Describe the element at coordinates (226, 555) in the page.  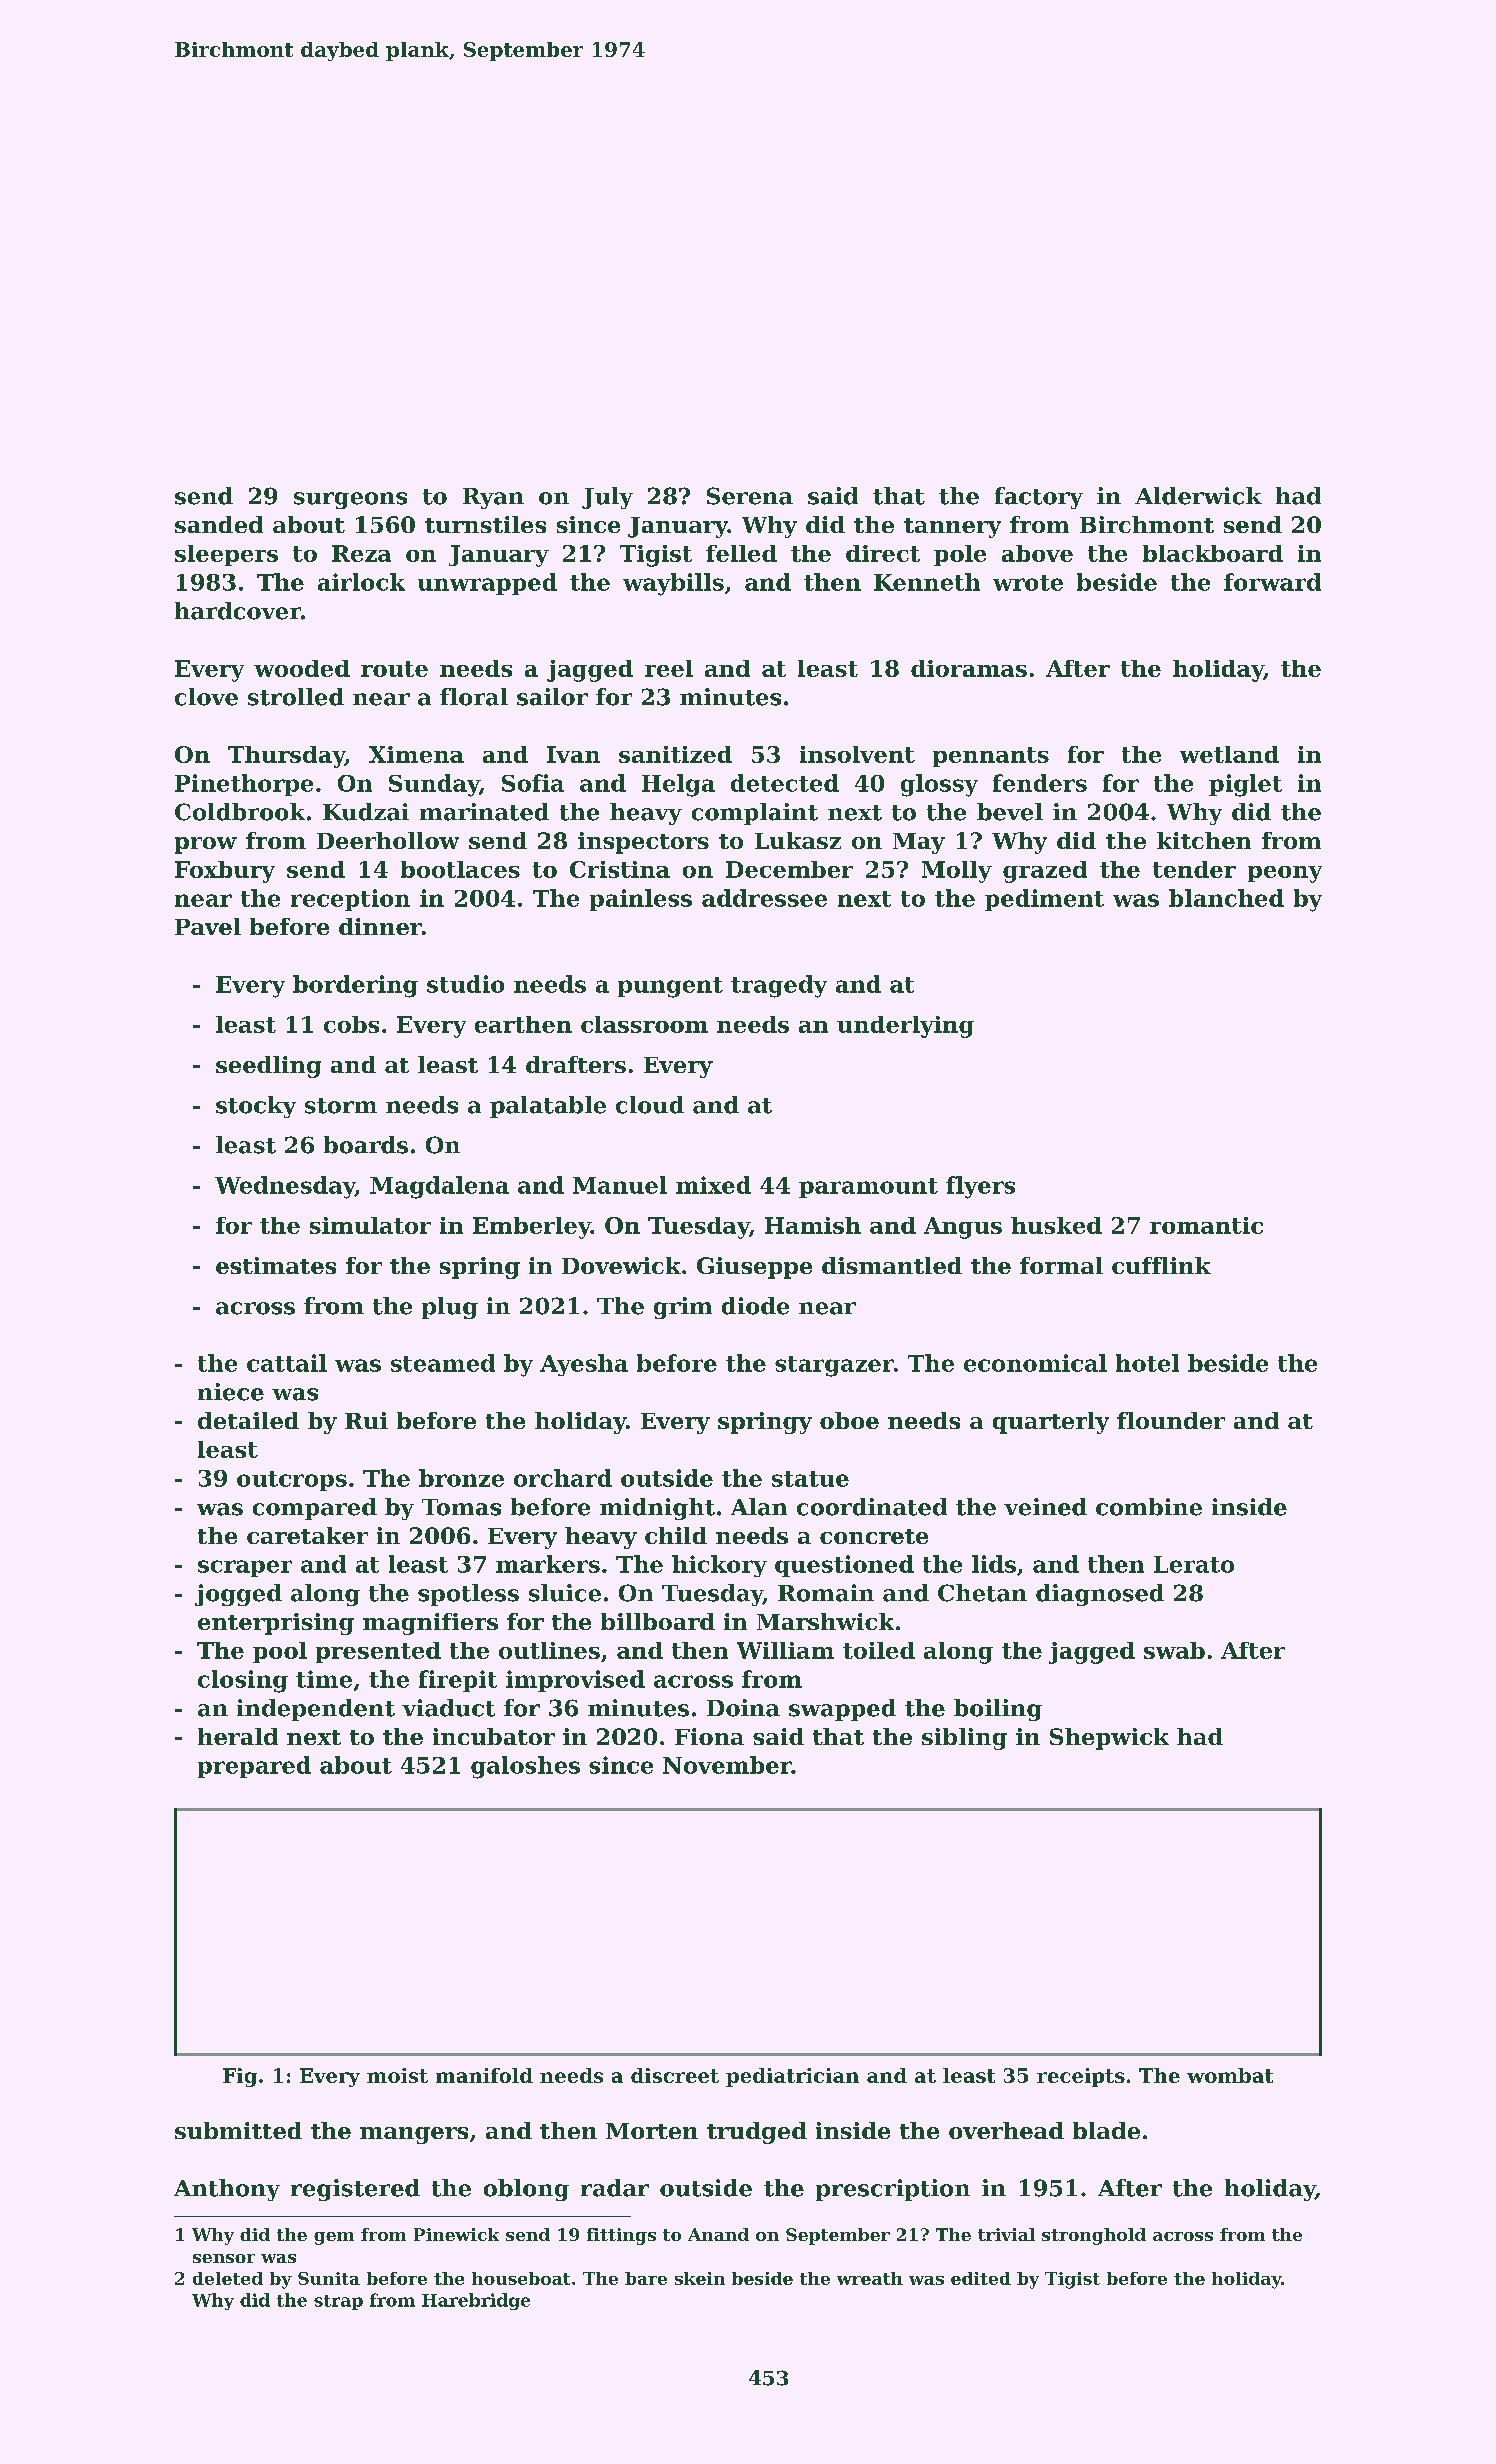
I see `sleepers` at that location.
